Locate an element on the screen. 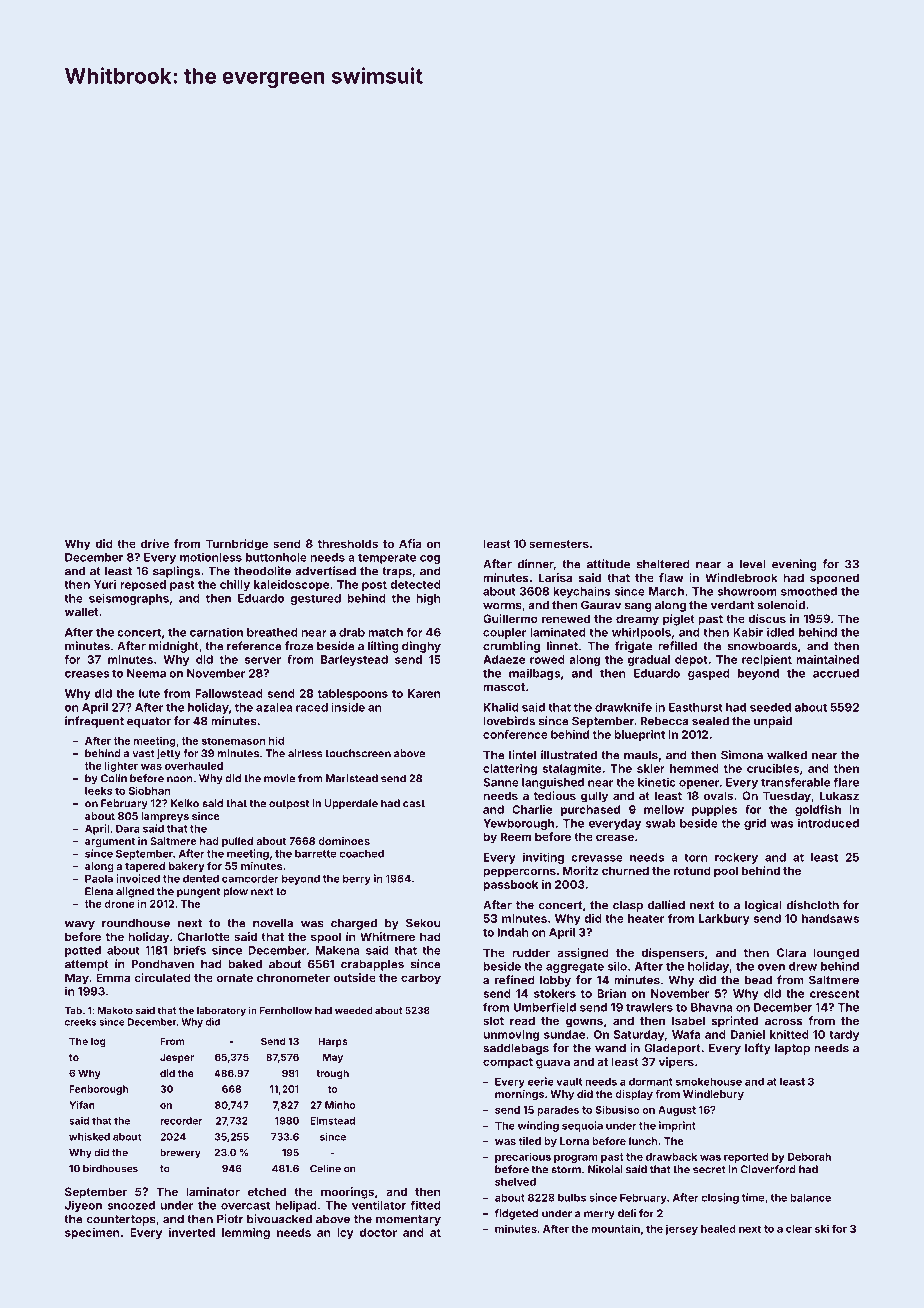 The image size is (924, 1308). crescent is located at coordinates (834, 994).
